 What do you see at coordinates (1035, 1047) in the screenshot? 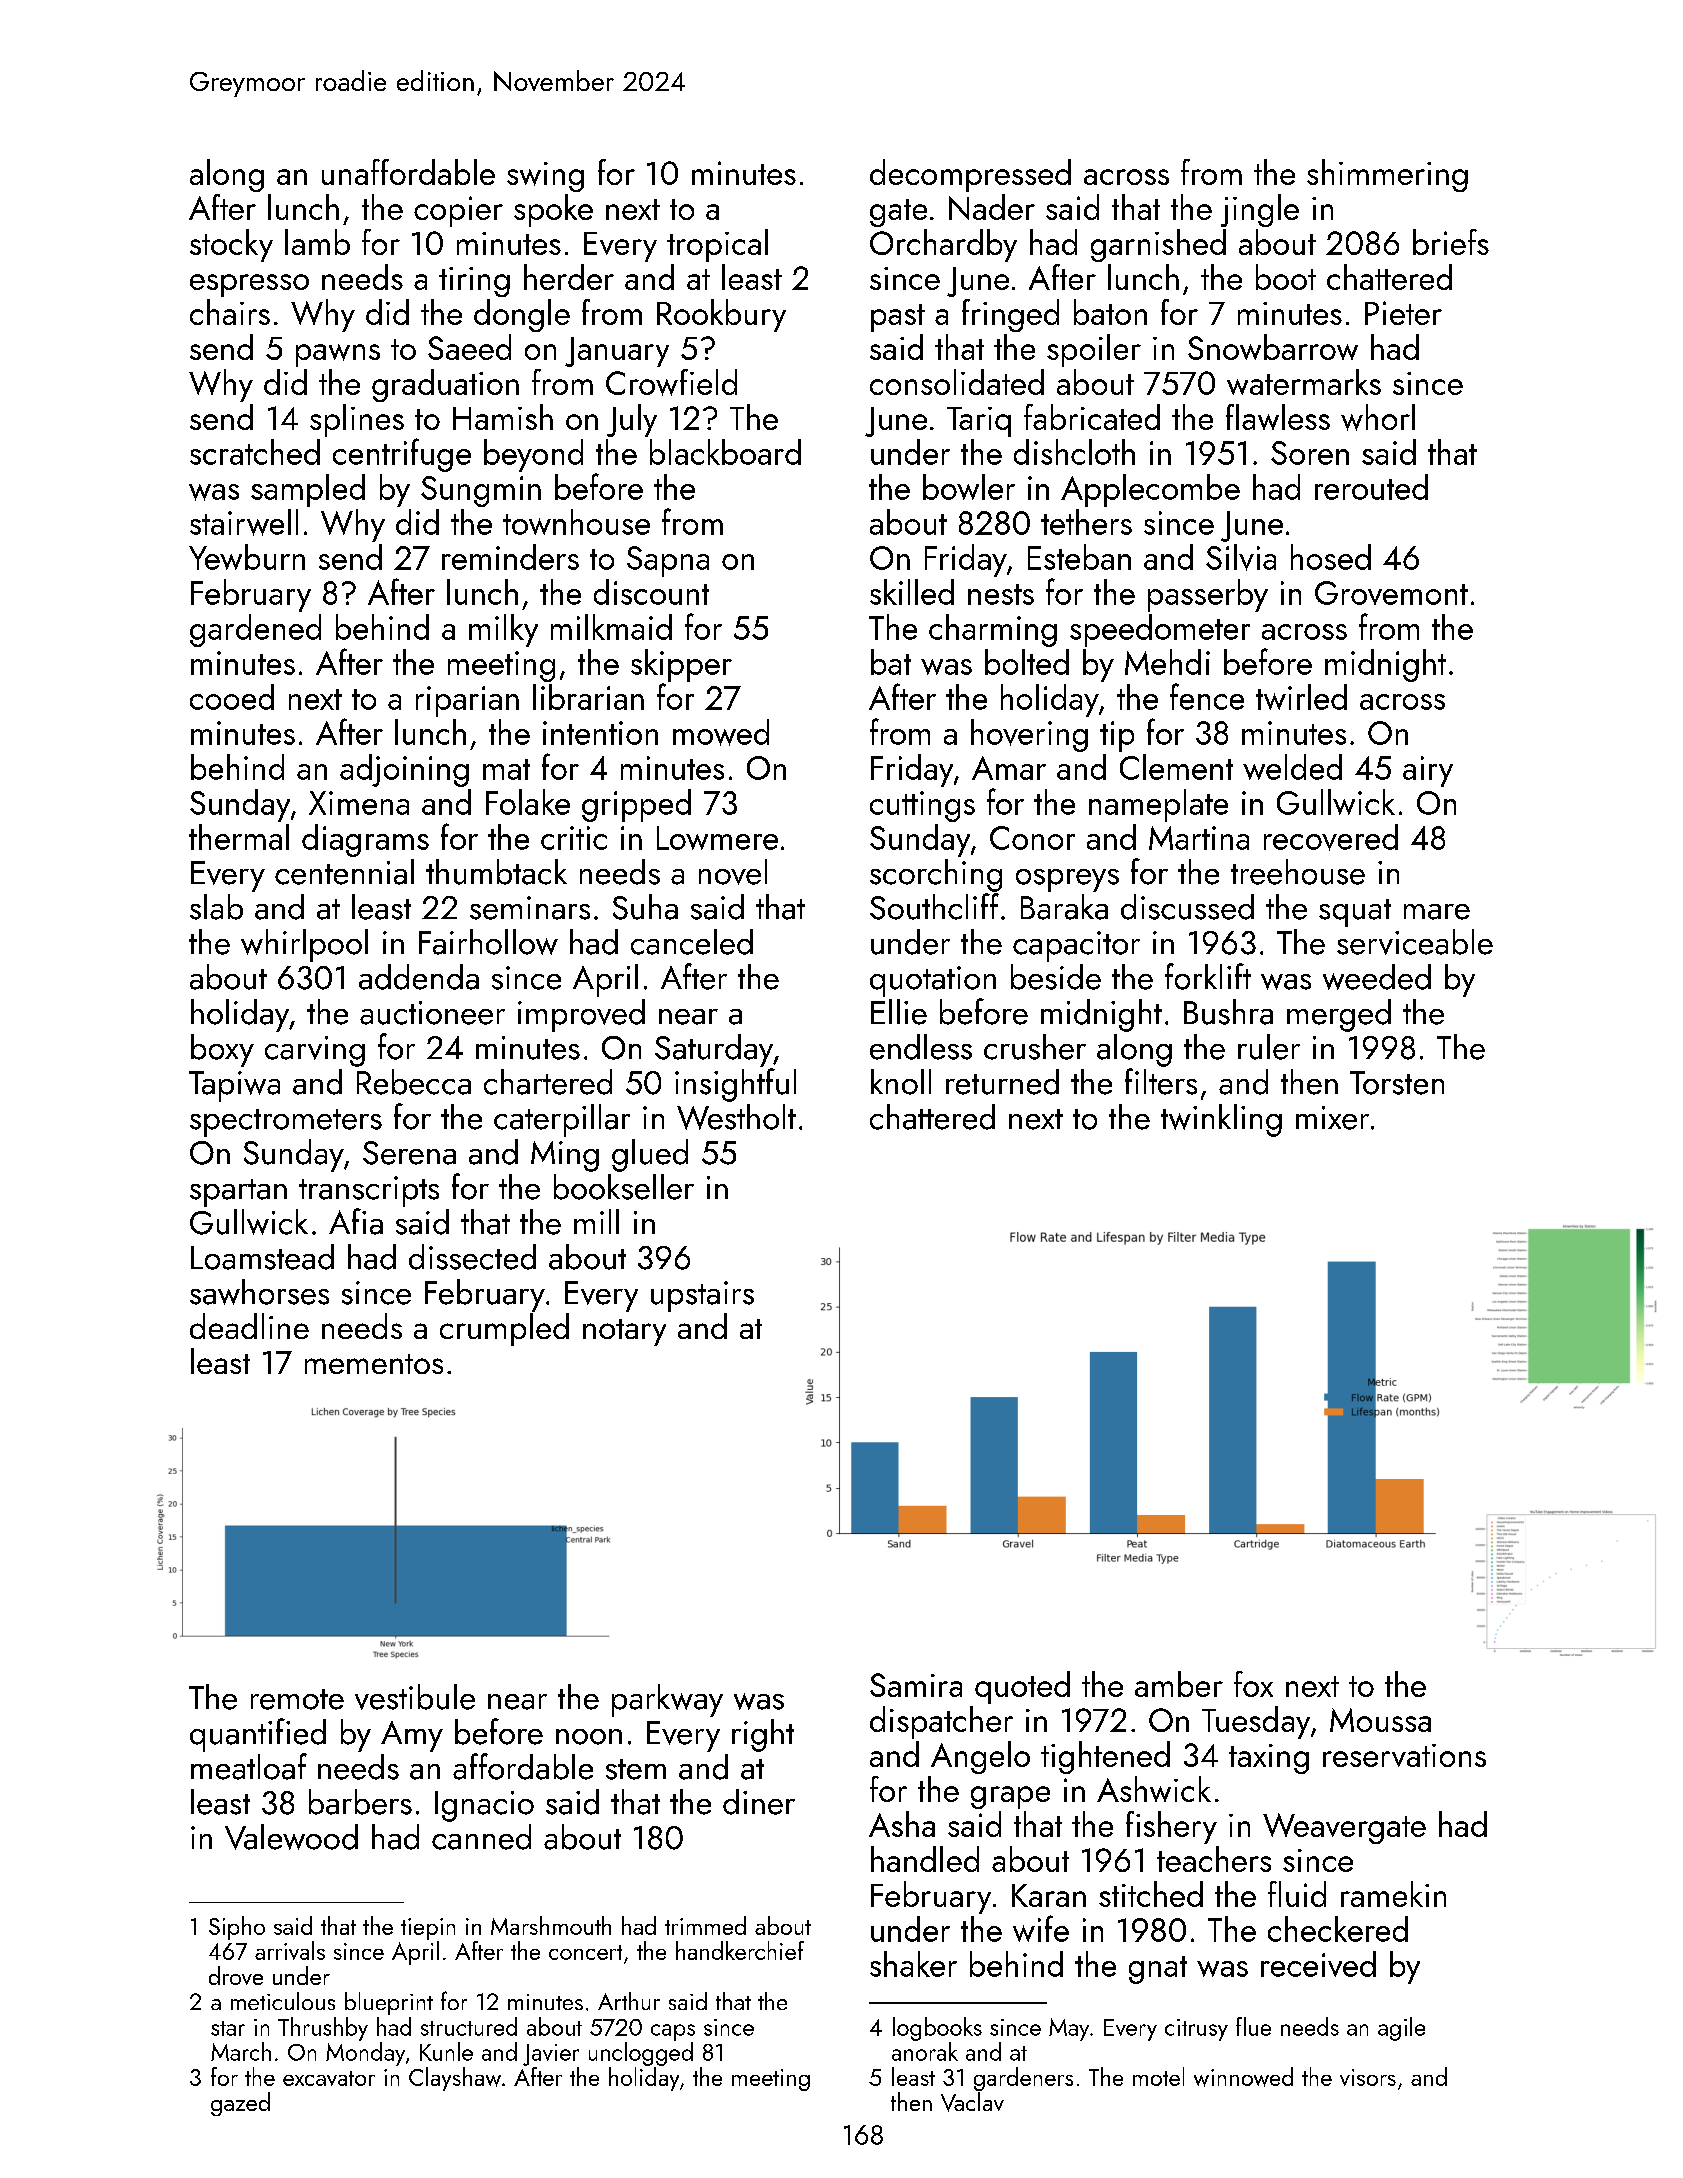
I see `crusher` at bounding box center [1035, 1047].
